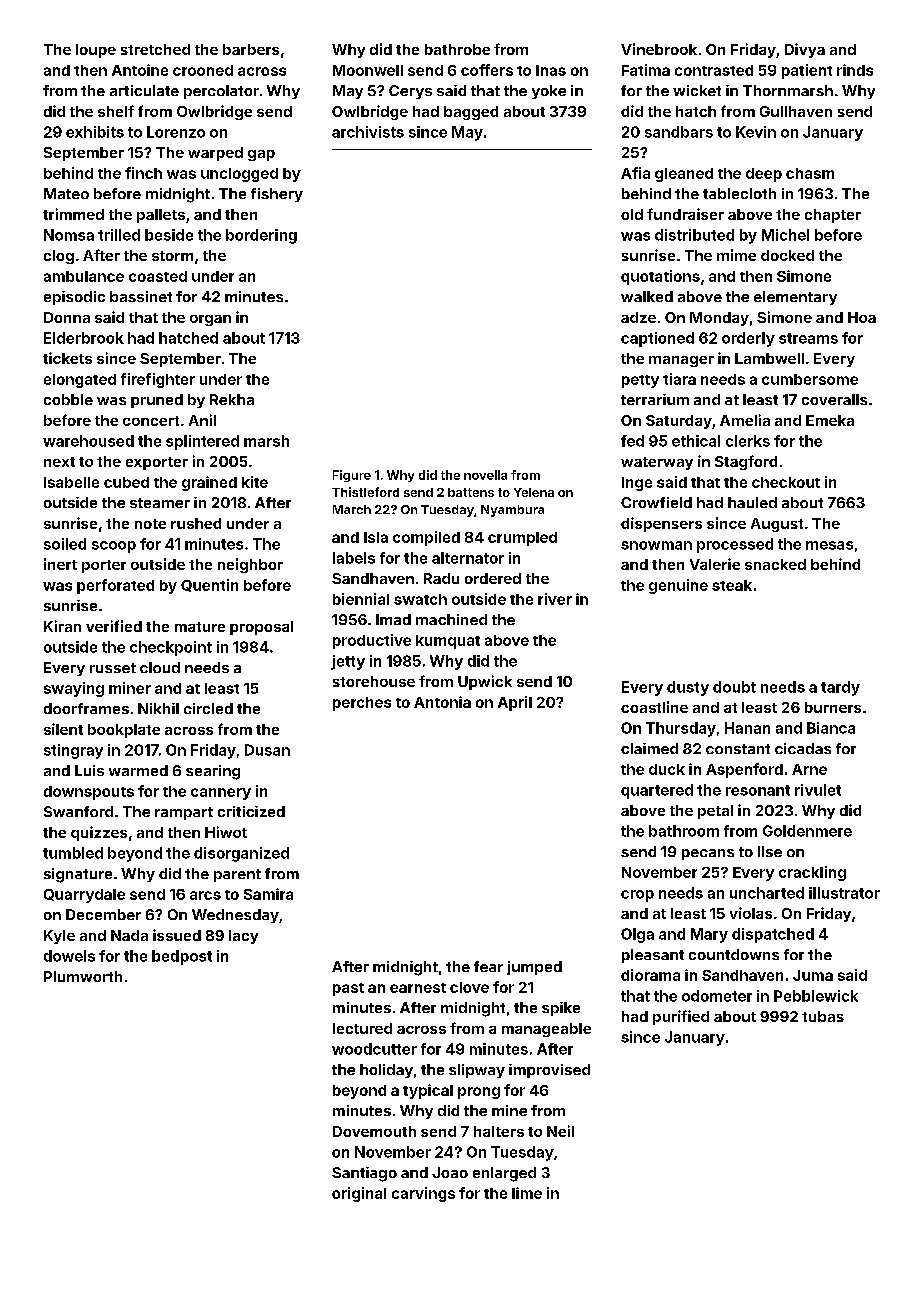  What do you see at coordinates (171, 648) in the page?
I see `checkpoint` at bounding box center [171, 648].
